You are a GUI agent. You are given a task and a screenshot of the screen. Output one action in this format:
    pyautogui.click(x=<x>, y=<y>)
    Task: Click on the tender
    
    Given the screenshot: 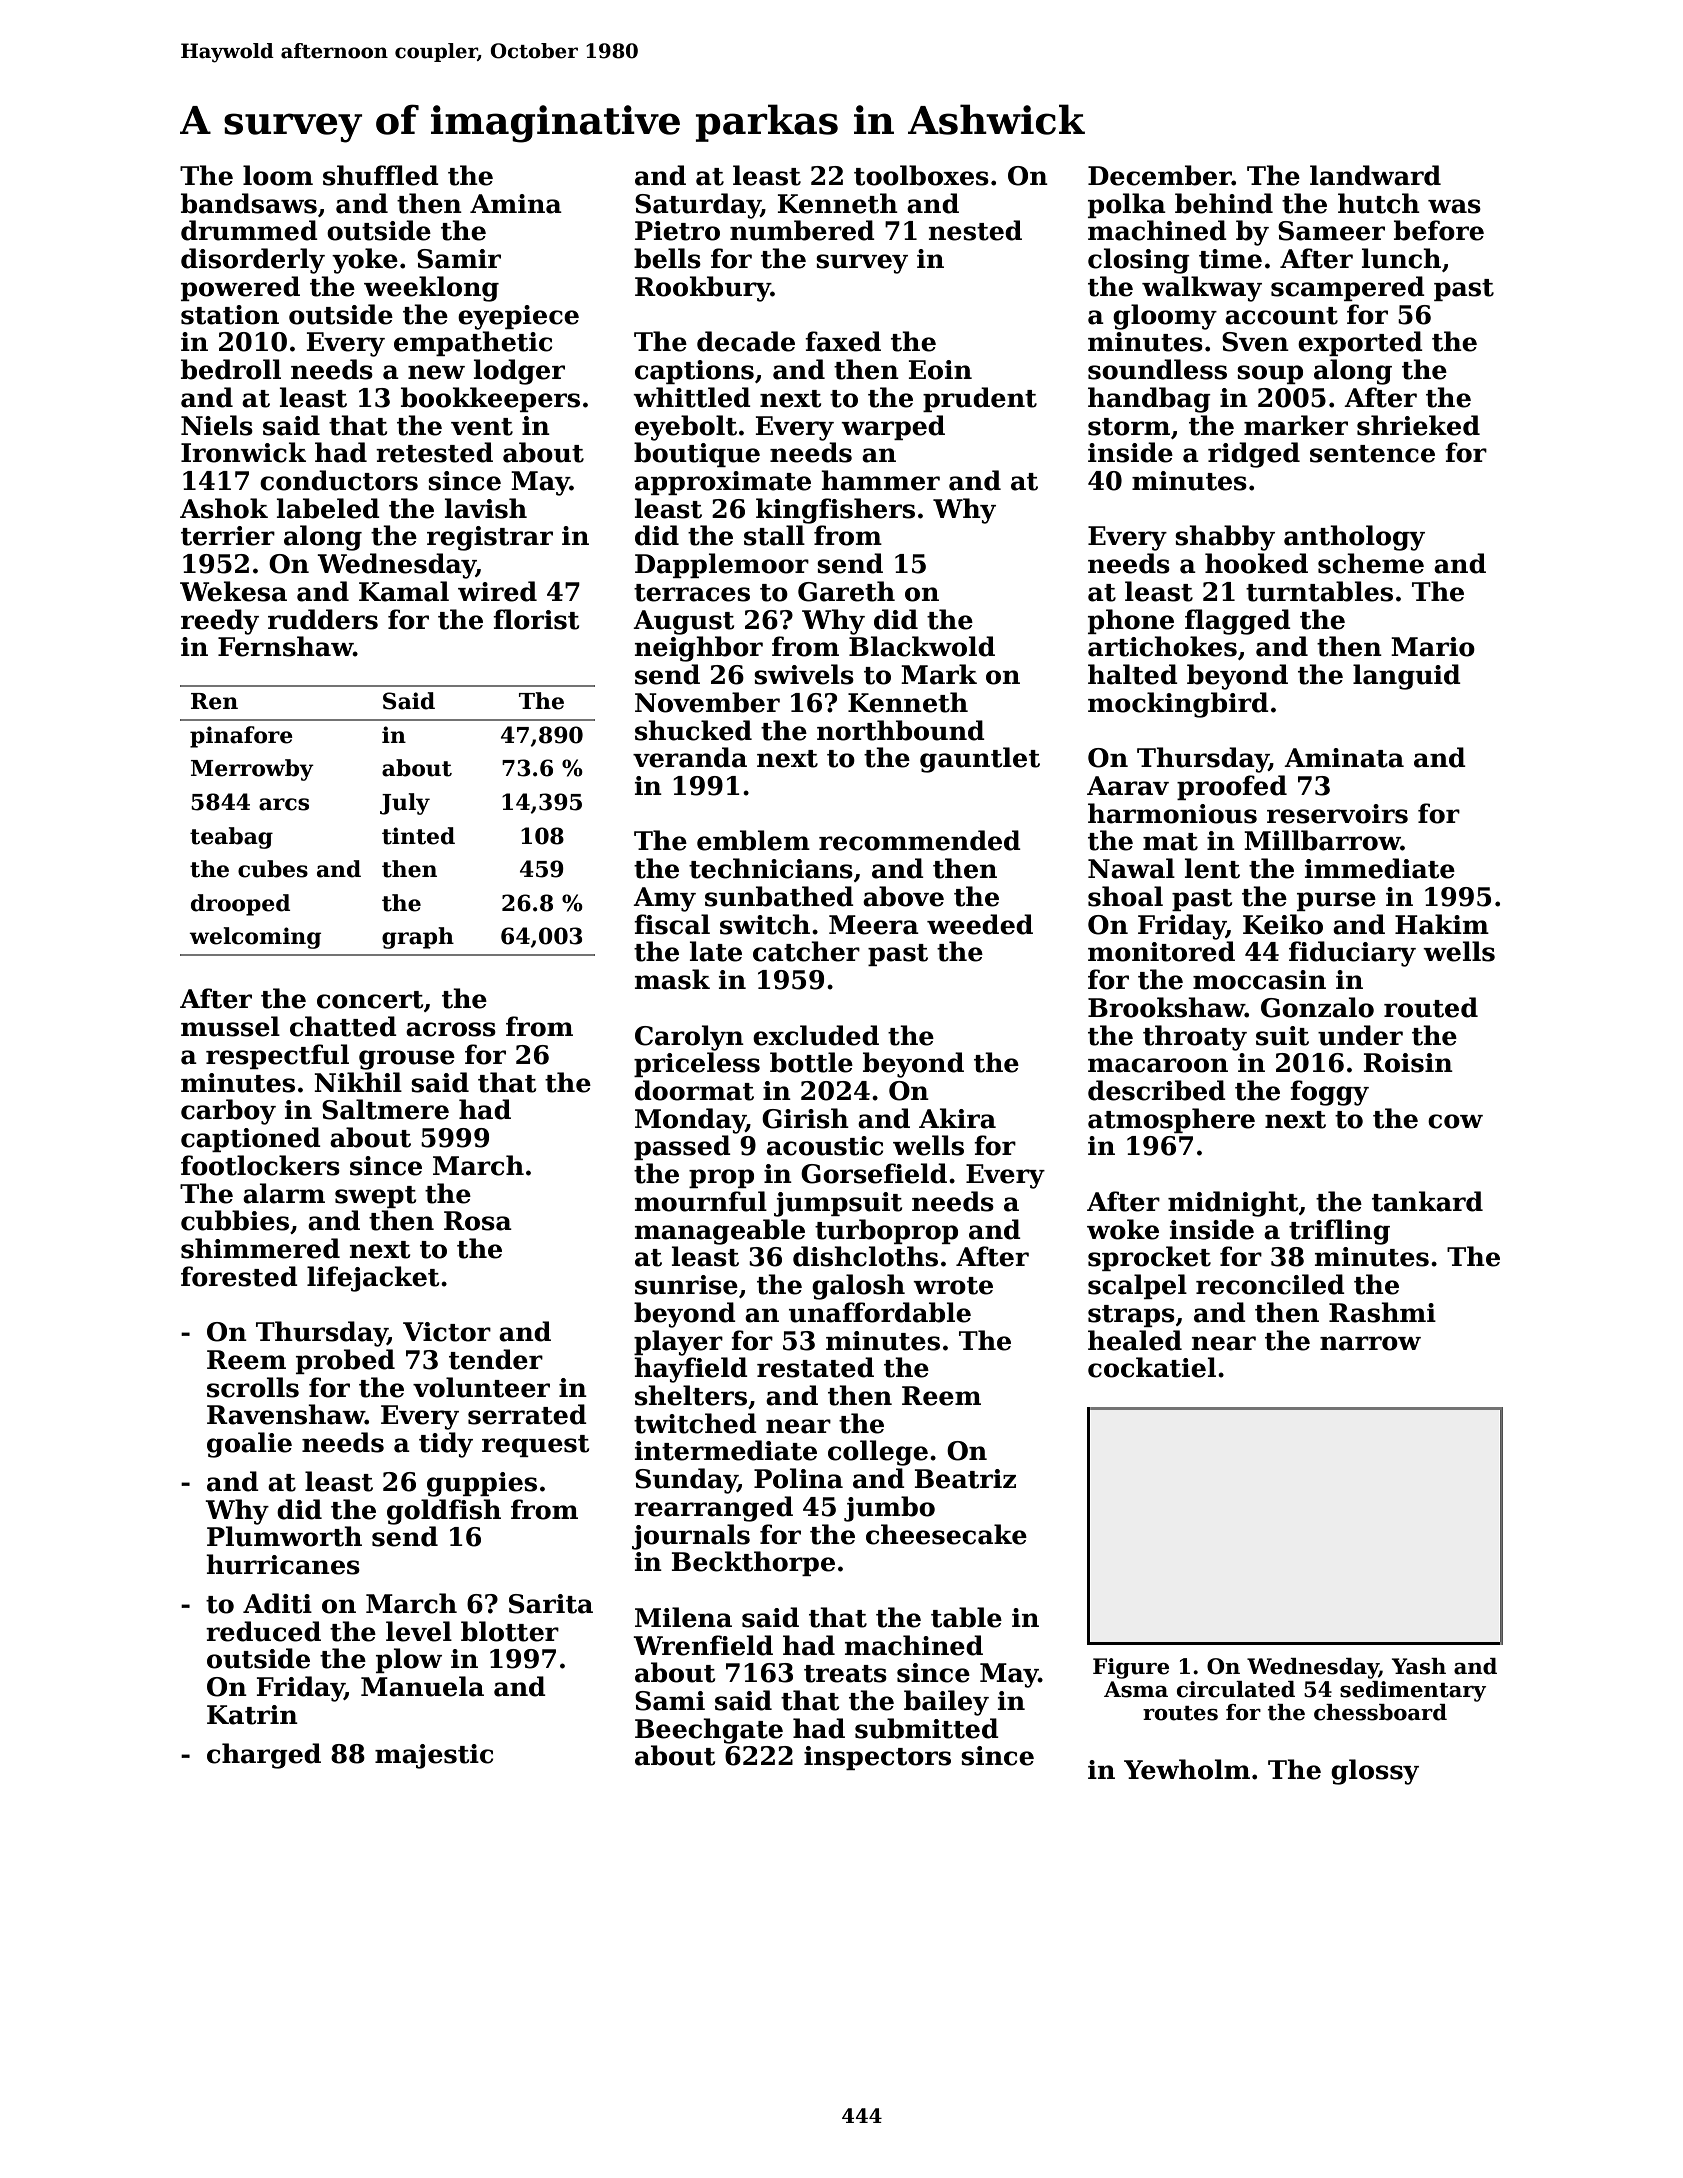 What is the action you would take?
    pyautogui.click(x=496, y=1359)
